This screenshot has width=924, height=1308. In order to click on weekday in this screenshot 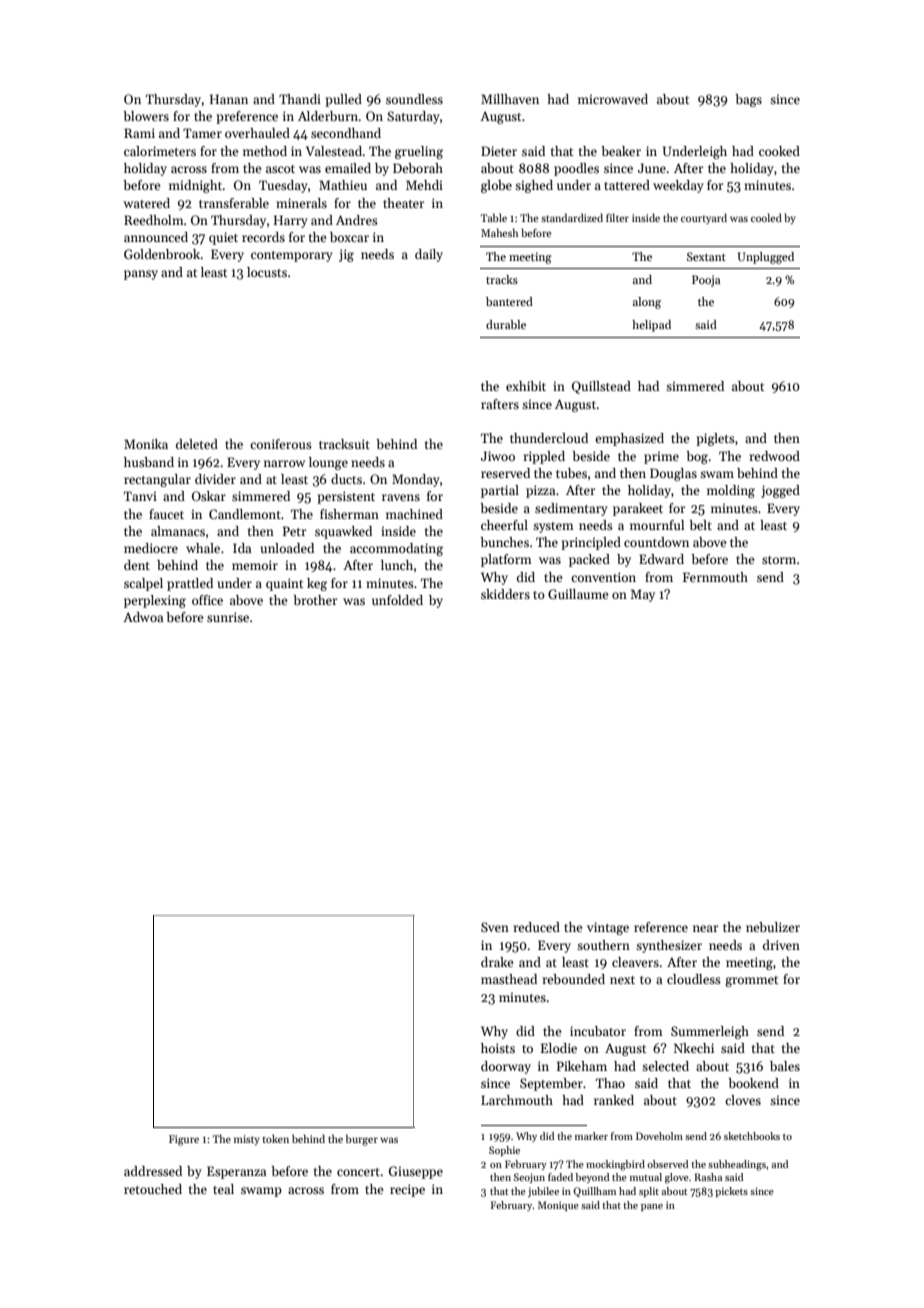, I will do `click(678, 186)`.
